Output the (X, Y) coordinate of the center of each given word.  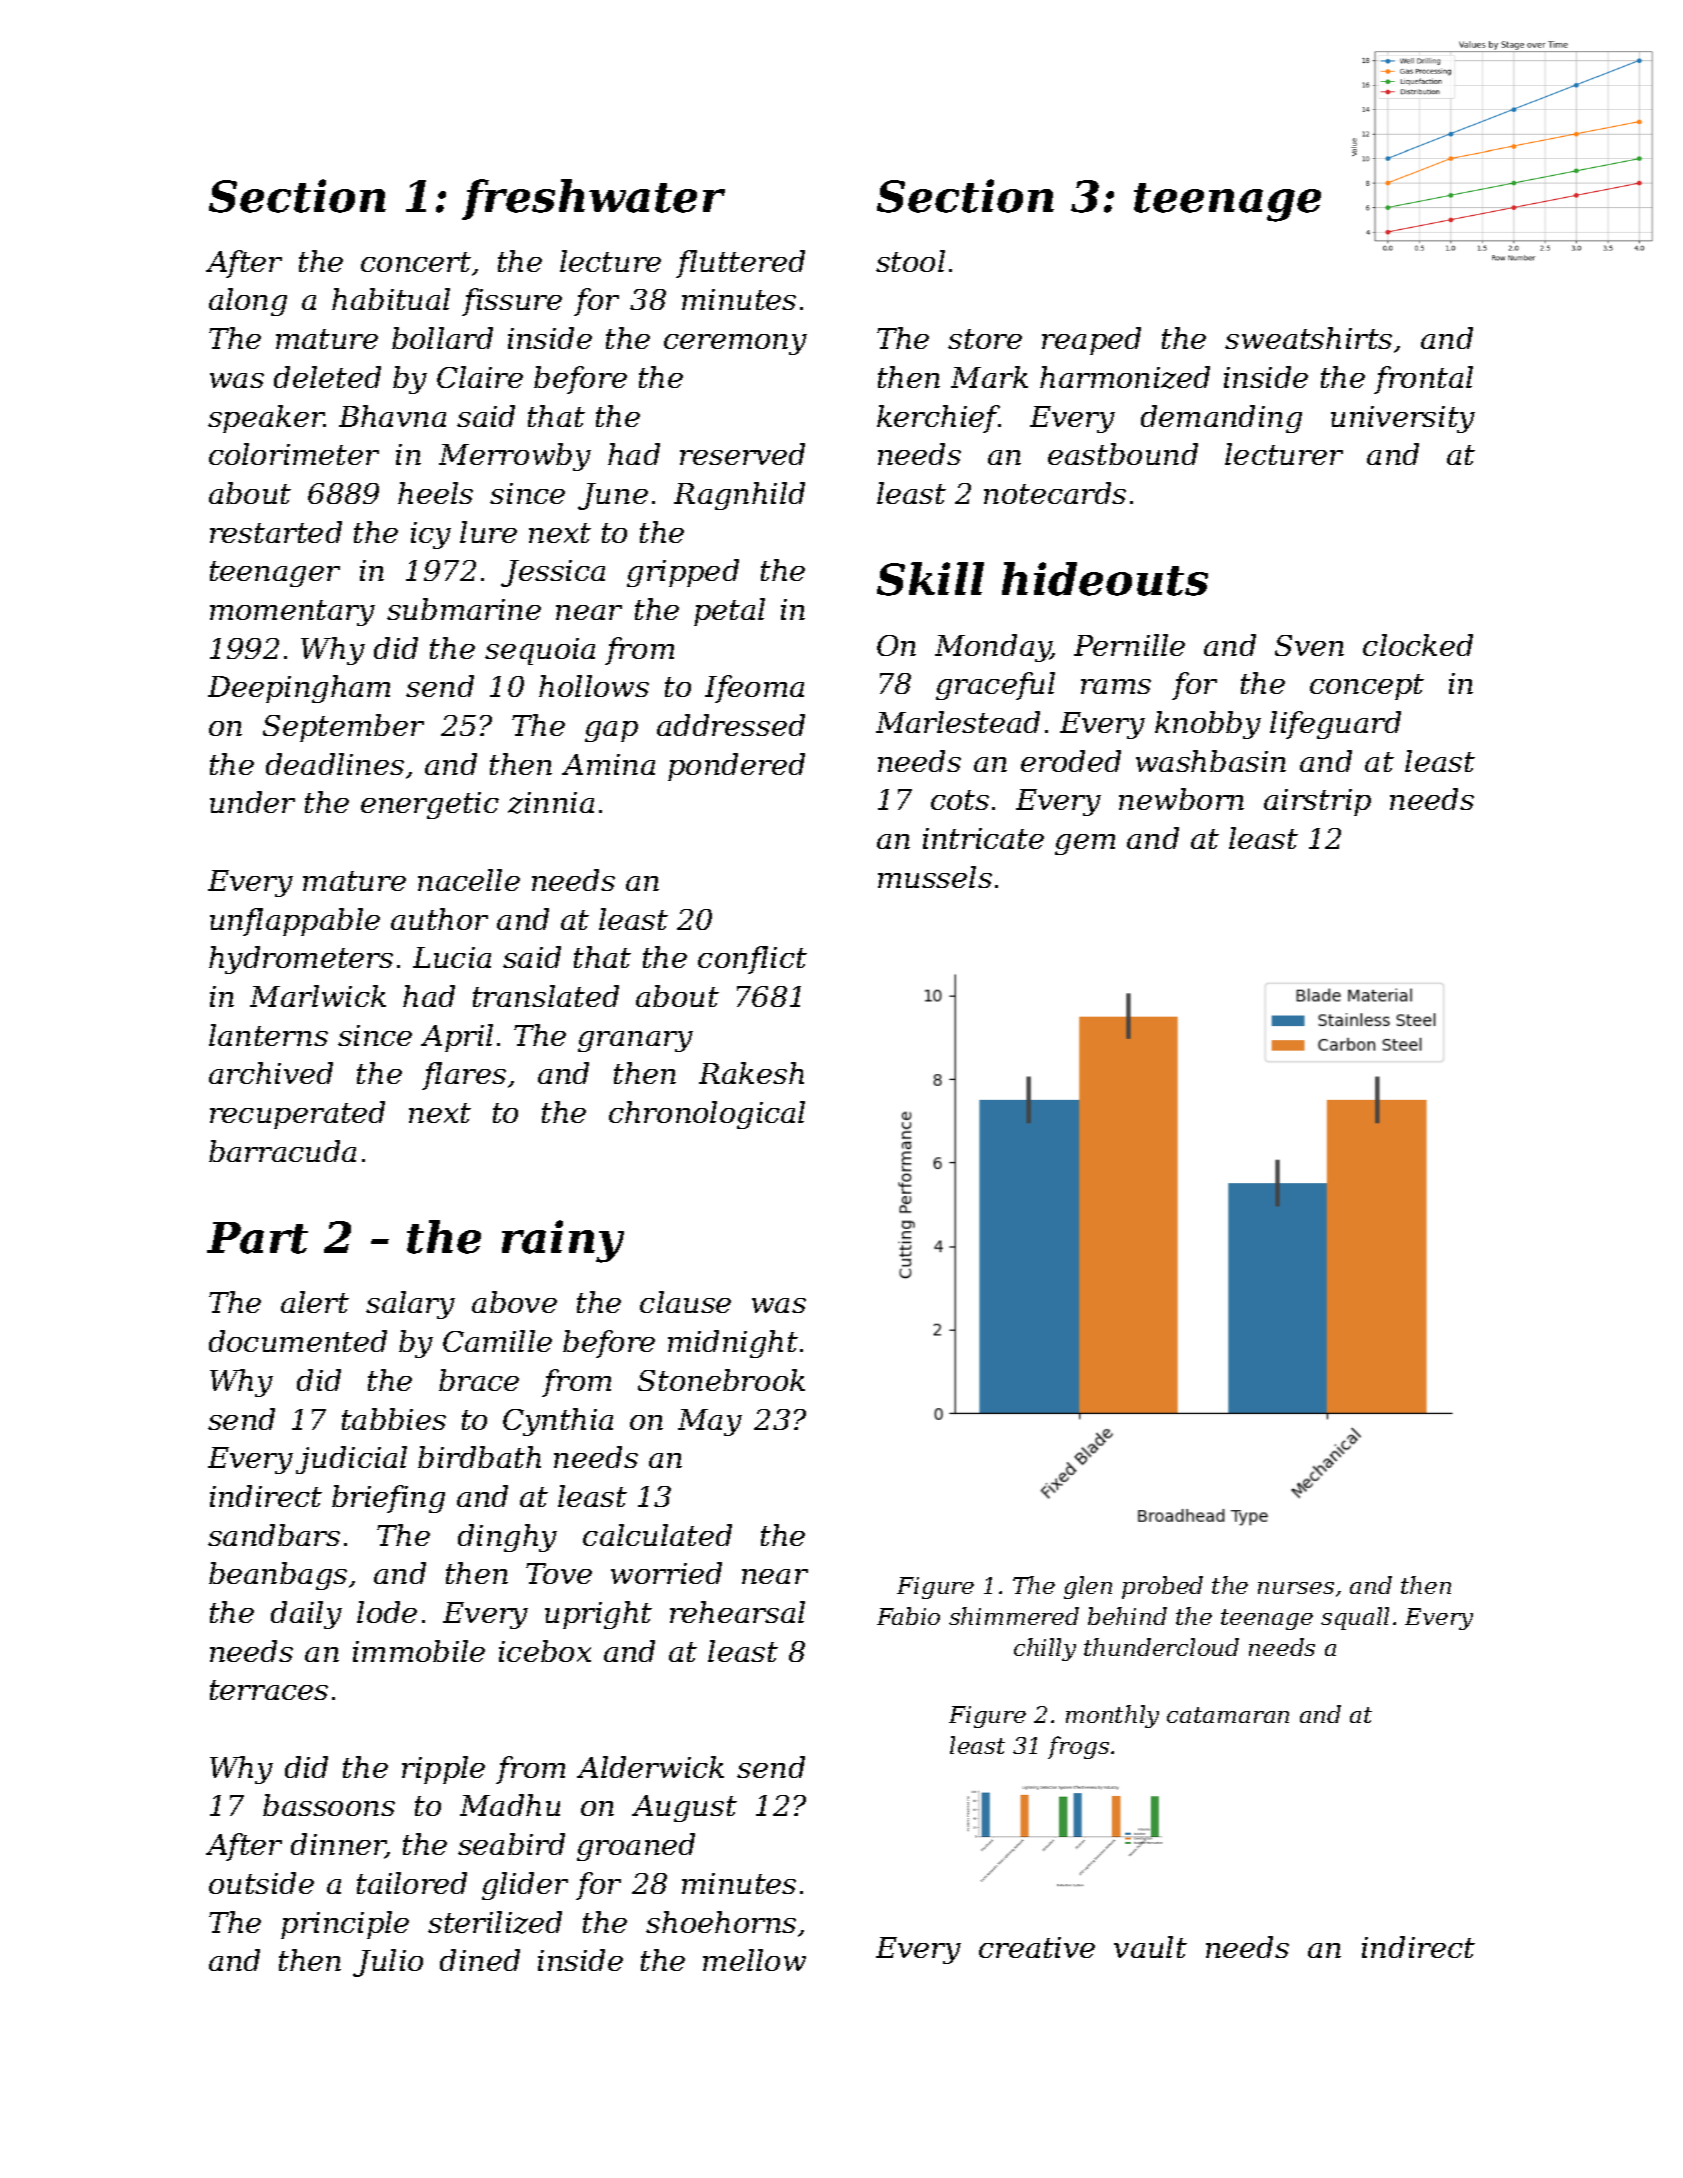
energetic (430, 805)
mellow (754, 1960)
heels (435, 493)
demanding (1221, 419)
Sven (1309, 645)
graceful (995, 686)
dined (480, 1960)
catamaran (1228, 1715)
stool (910, 261)
